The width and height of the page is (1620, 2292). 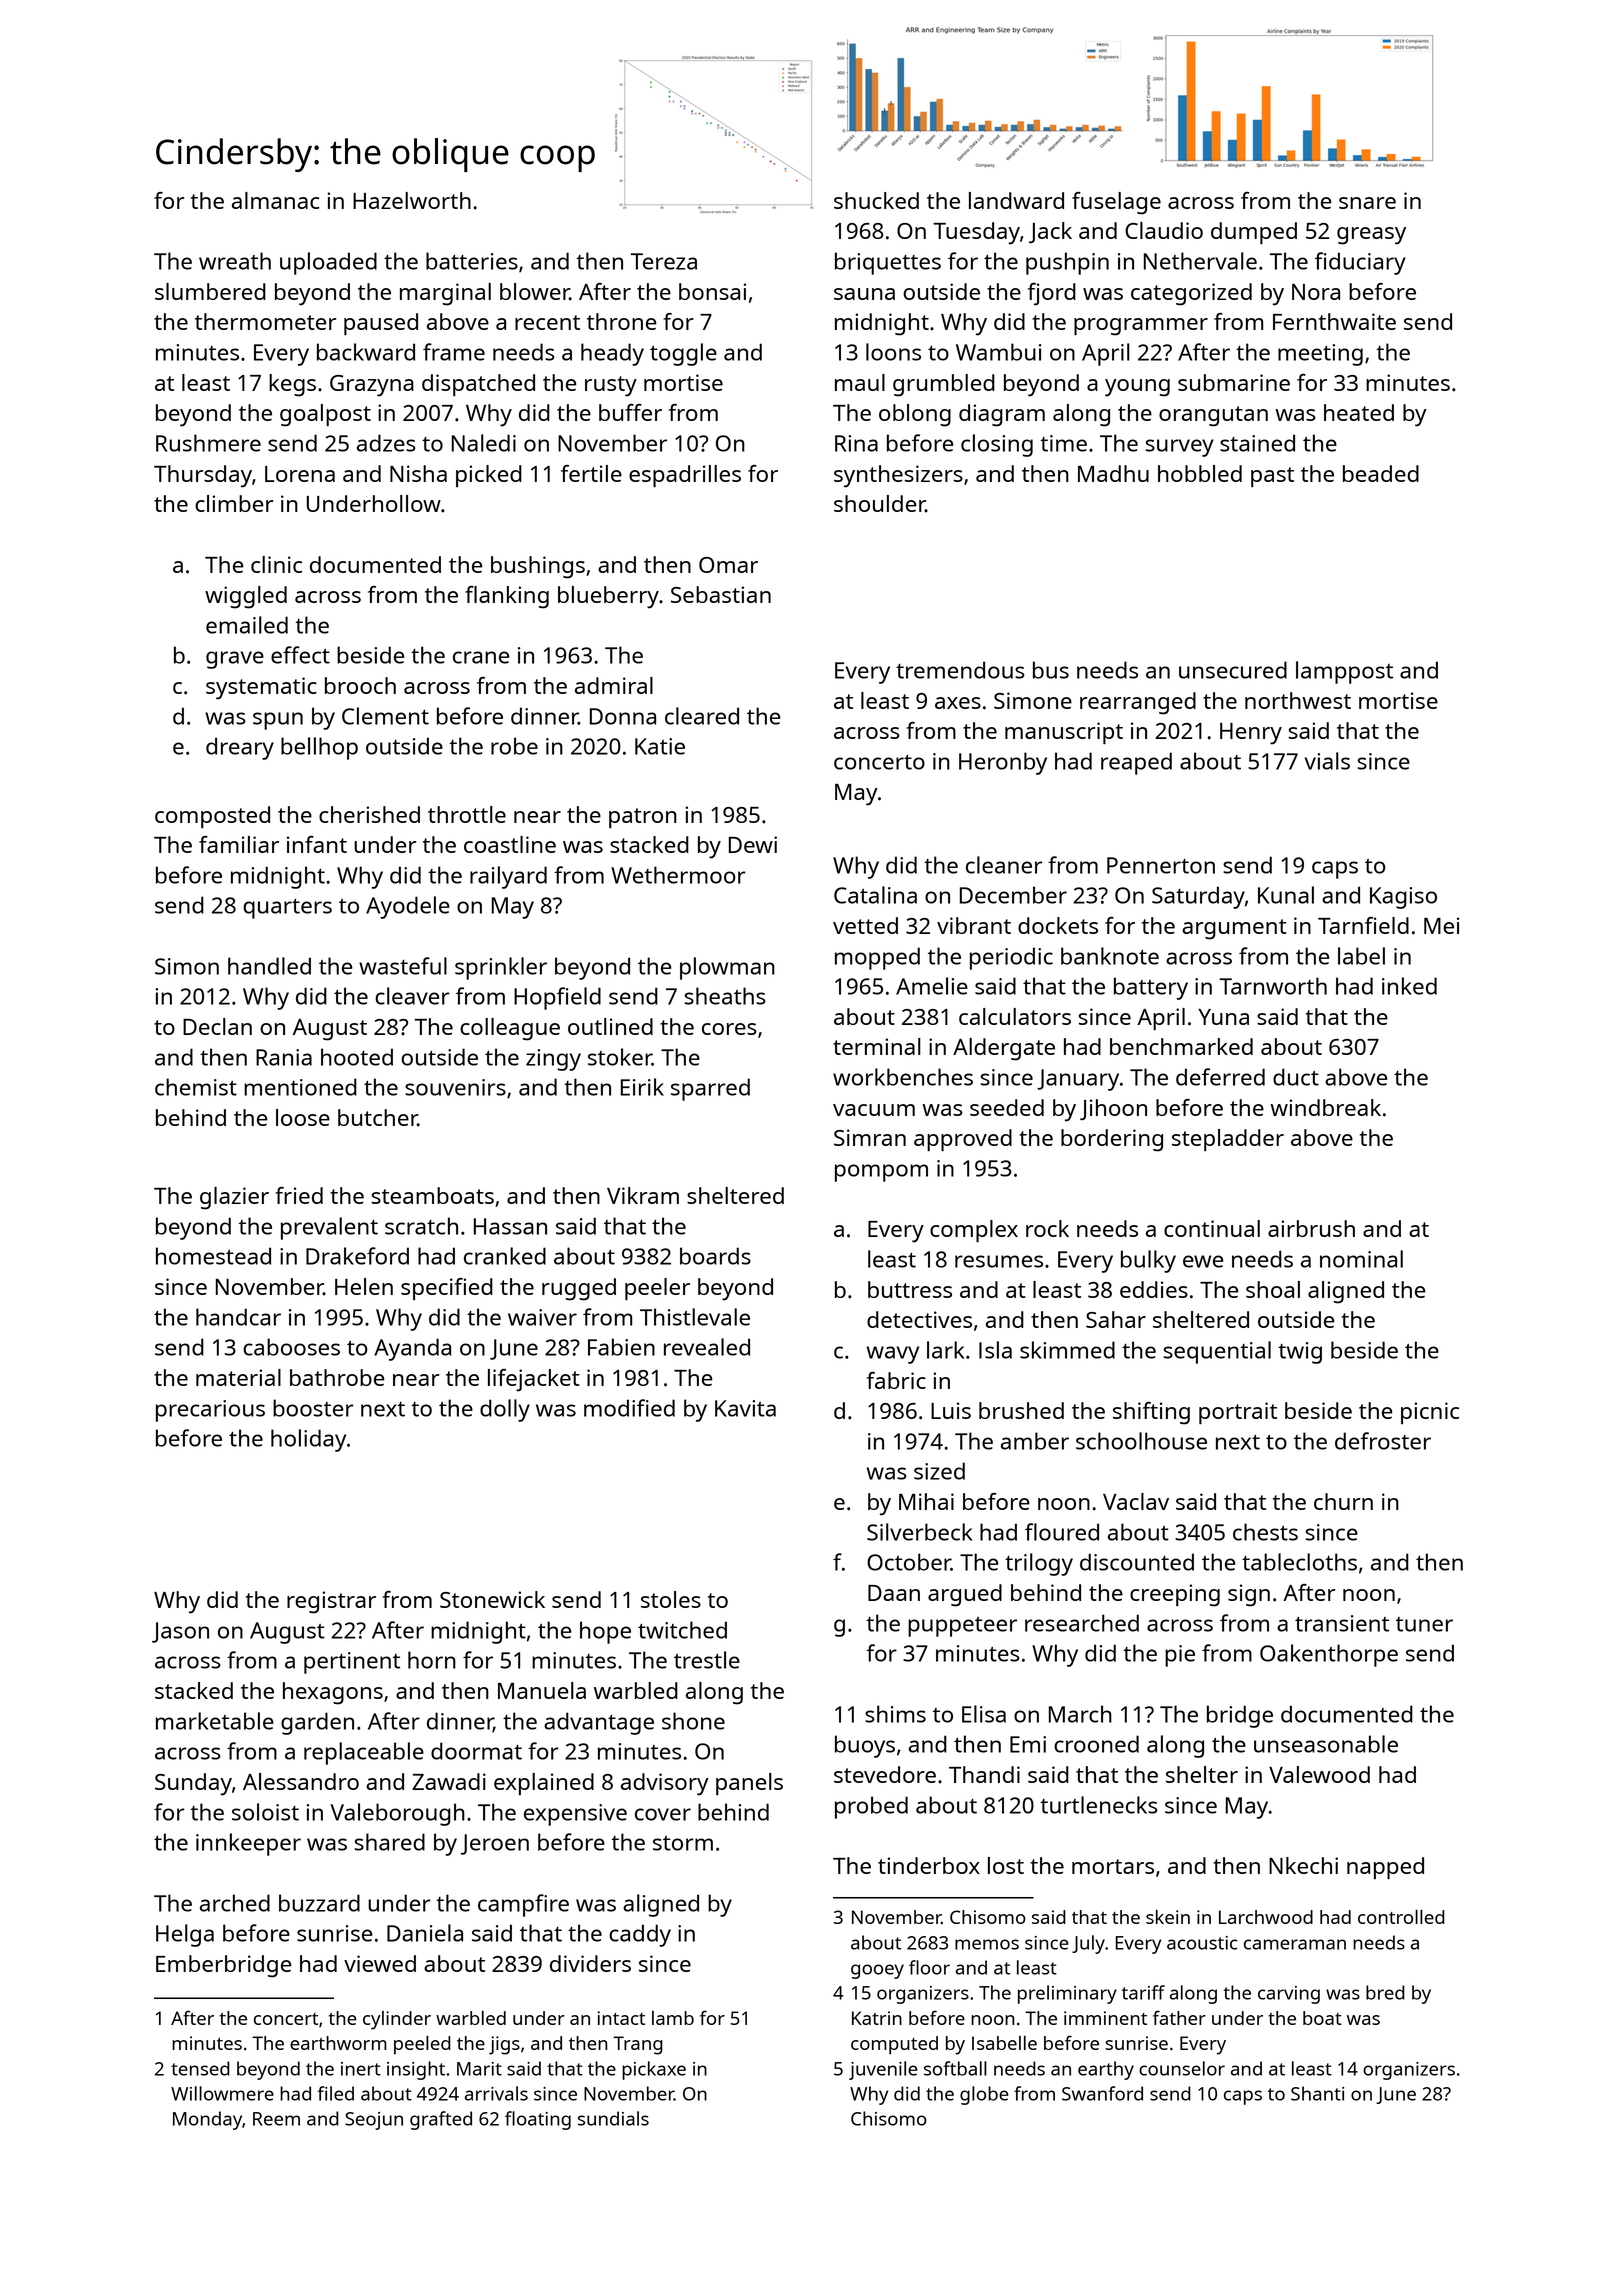 What do you see at coordinates (1233, 670) in the page?
I see `unsecured` at bounding box center [1233, 670].
